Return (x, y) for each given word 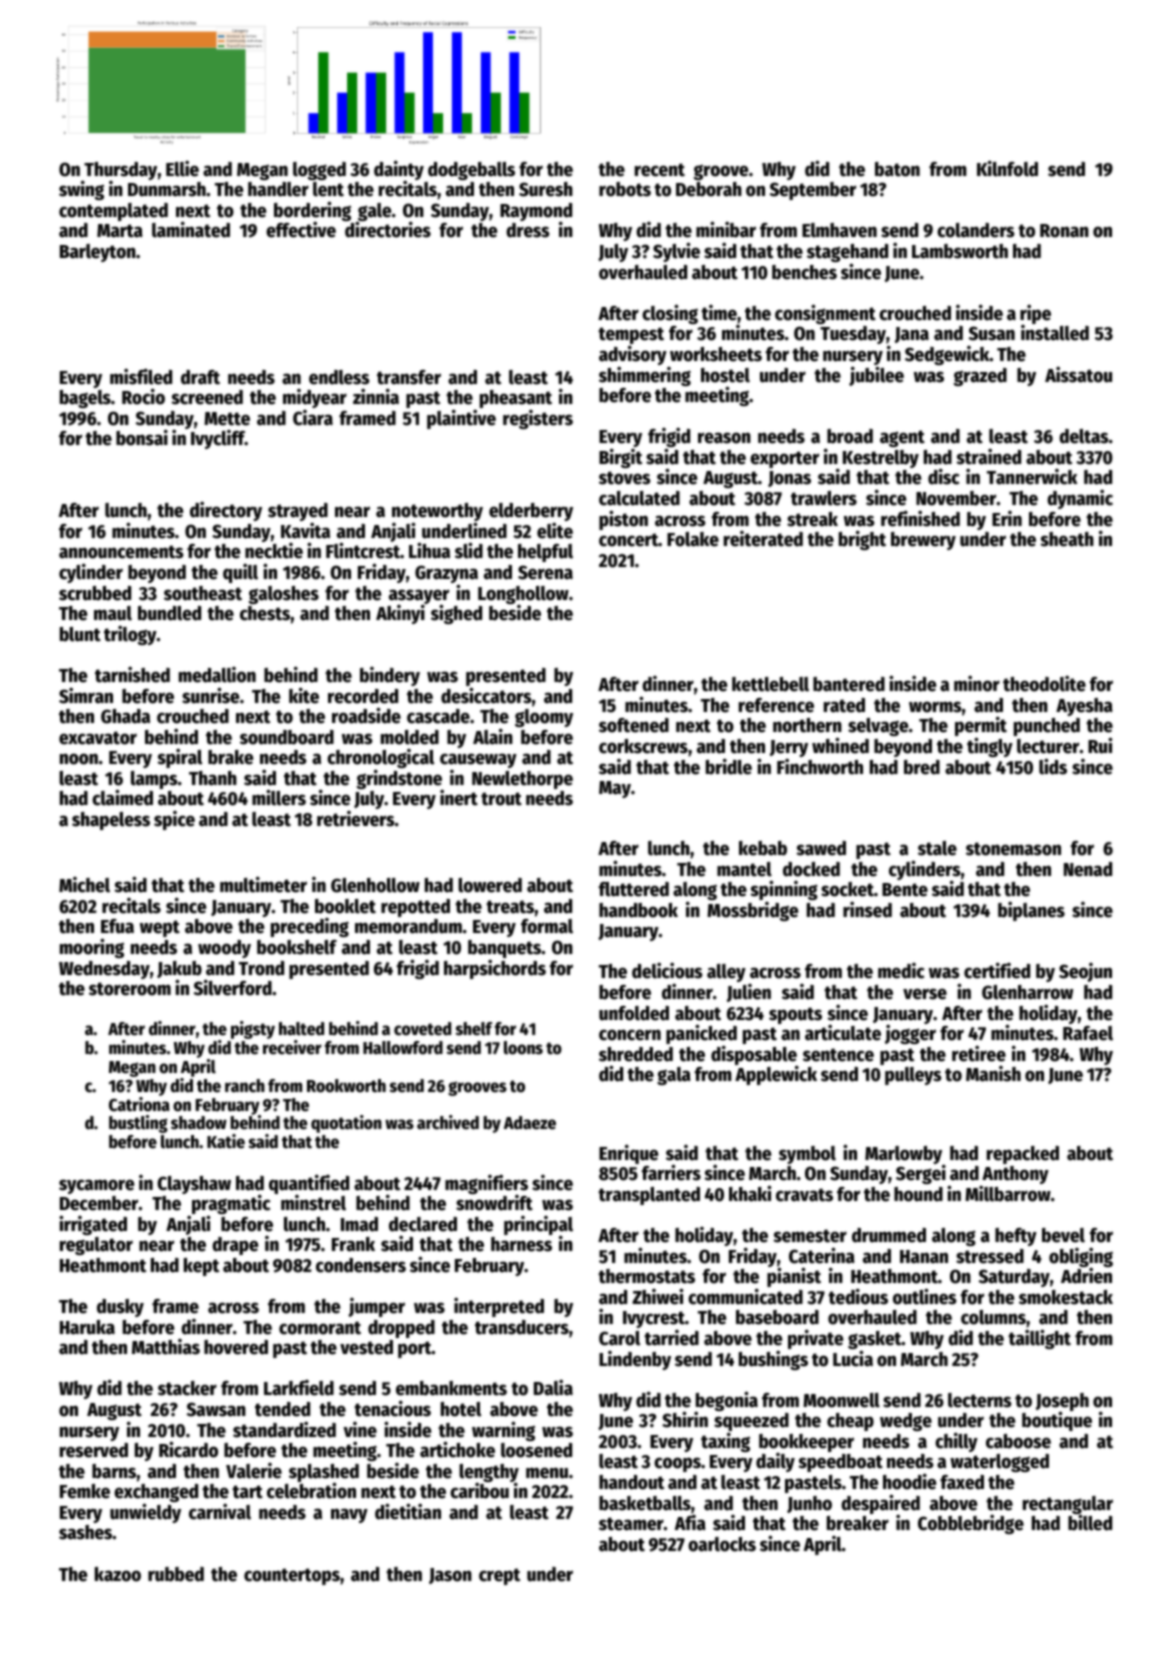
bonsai (142, 437)
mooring (92, 948)
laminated (191, 229)
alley (726, 973)
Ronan (1064, 231)
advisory (633, 355)
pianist (794, 1277)
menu (547, 1473)
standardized (284, 1429)
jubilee (876, 376)
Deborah (709, 189)
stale (937, 848)
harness (521, 1244)
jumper (376, 1307)
